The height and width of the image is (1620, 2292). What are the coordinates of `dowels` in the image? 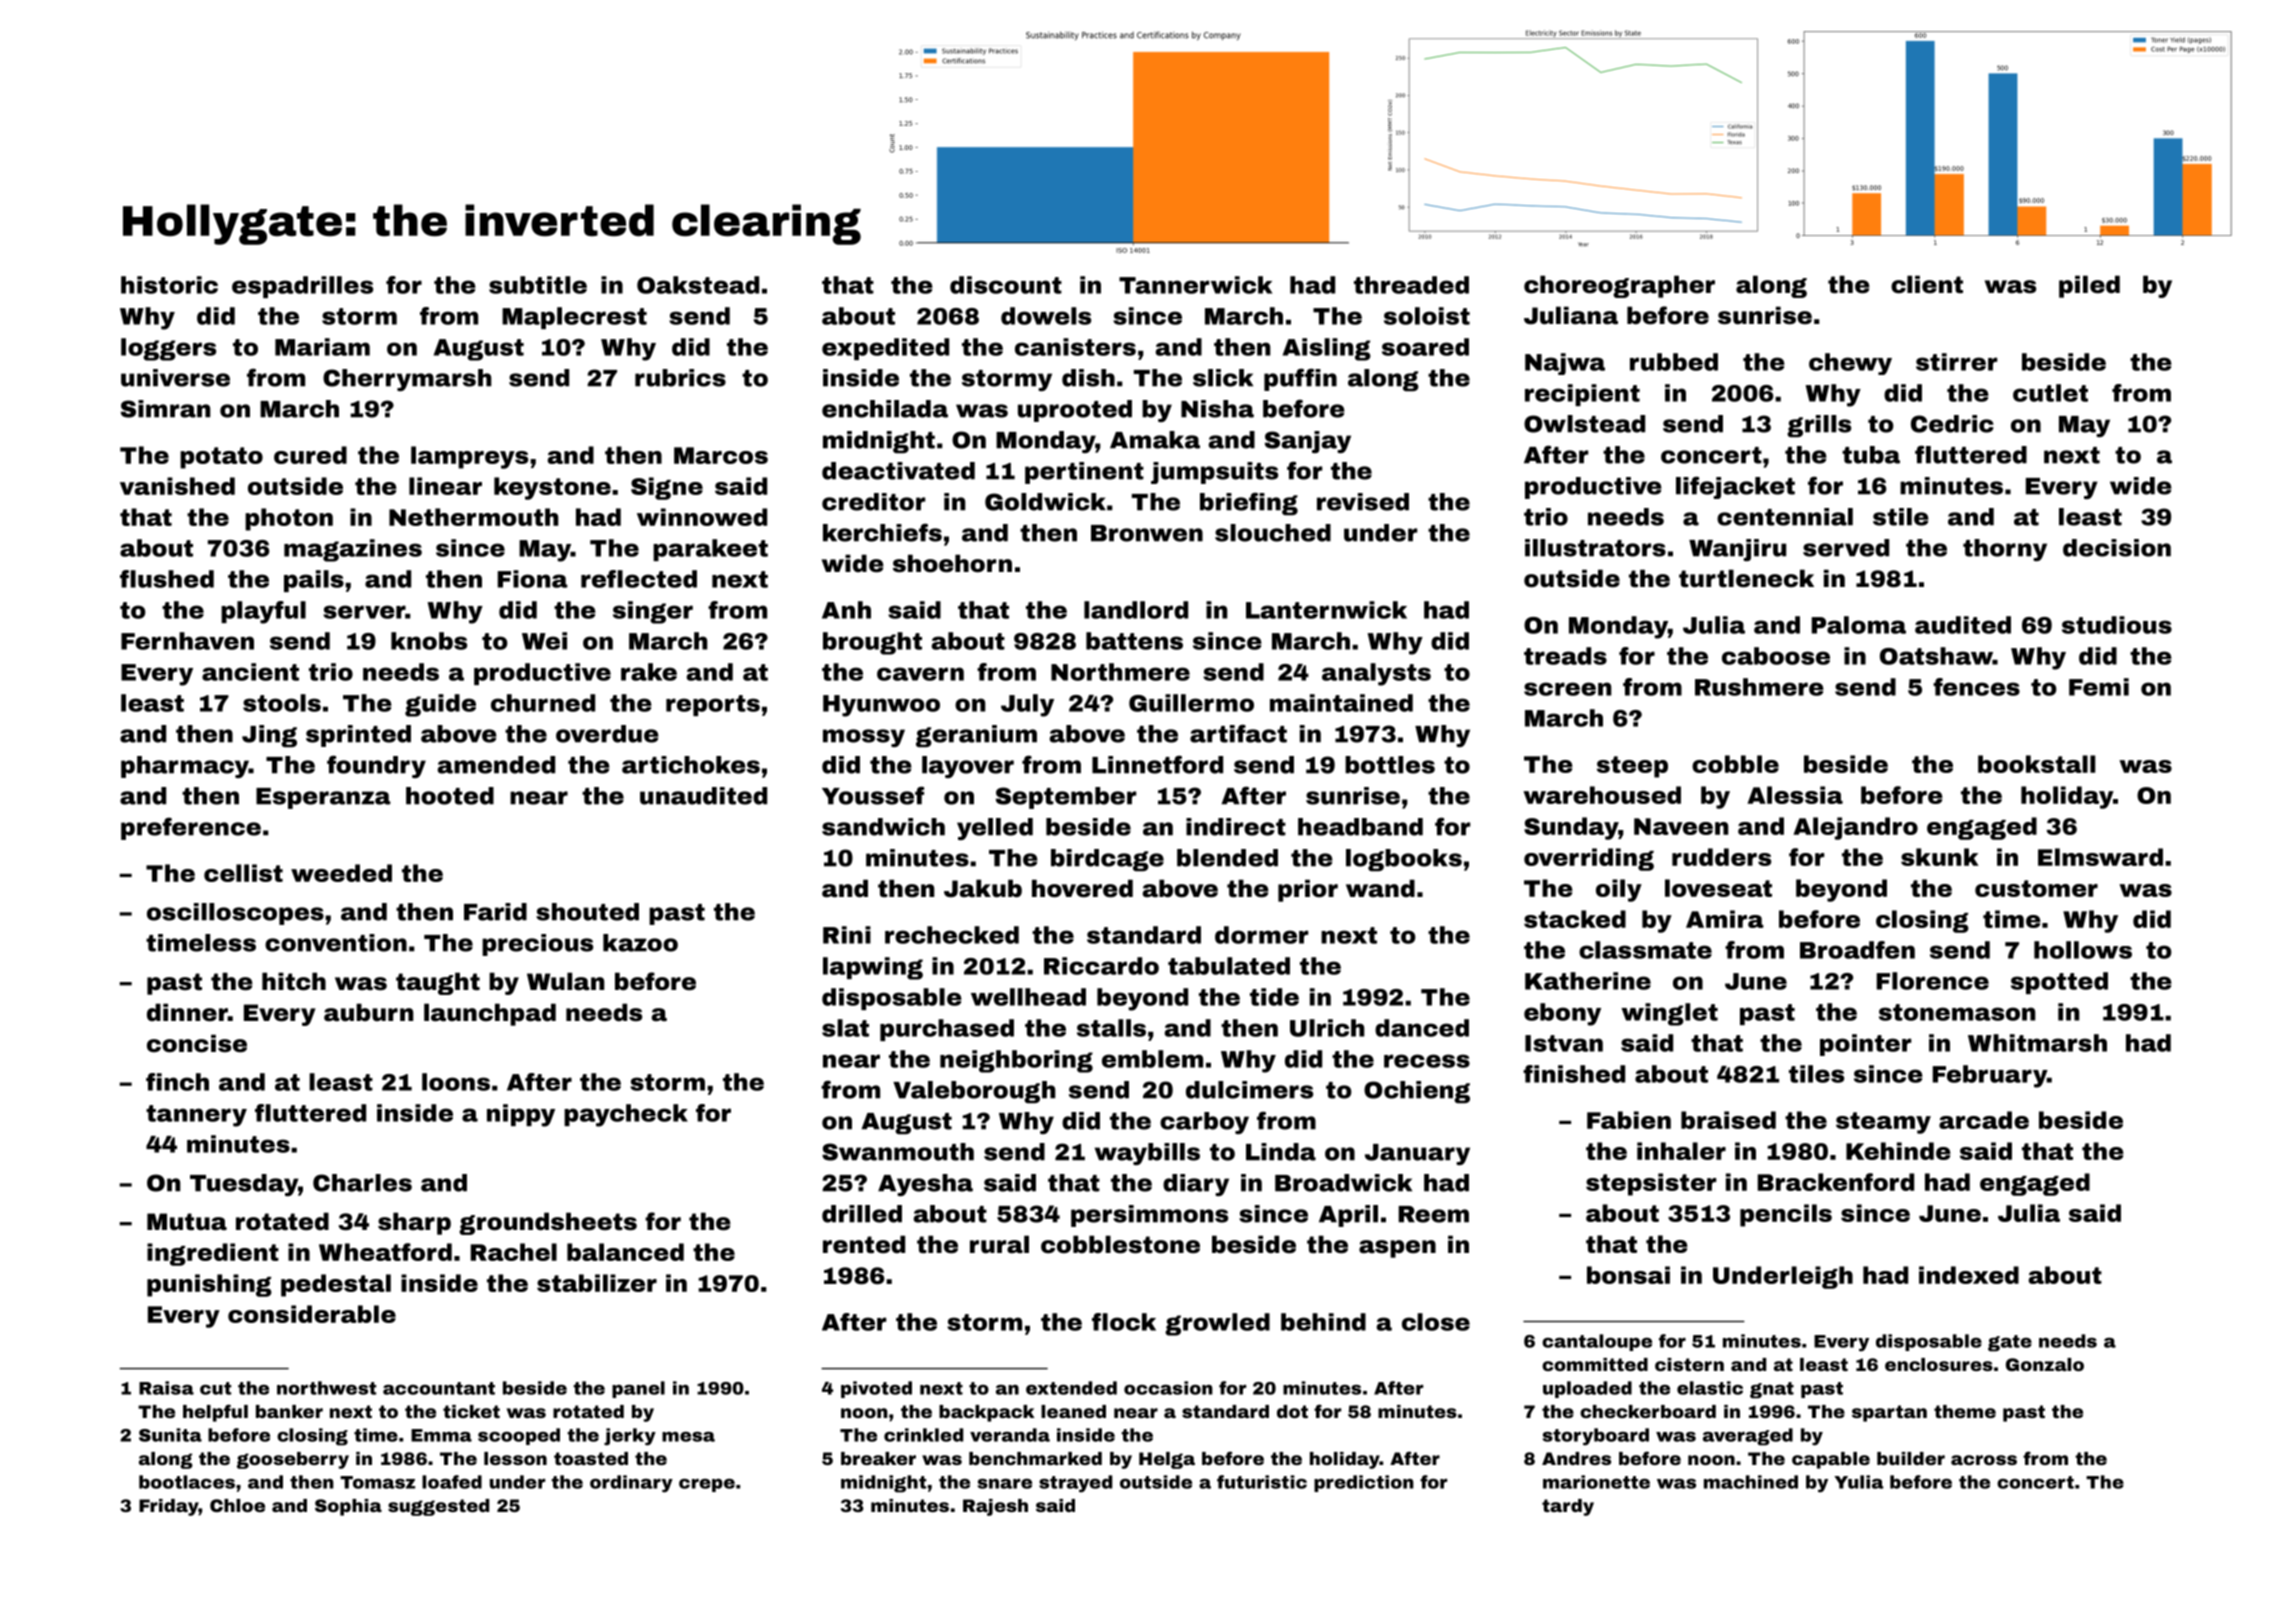 It's located at (1046, 316).
